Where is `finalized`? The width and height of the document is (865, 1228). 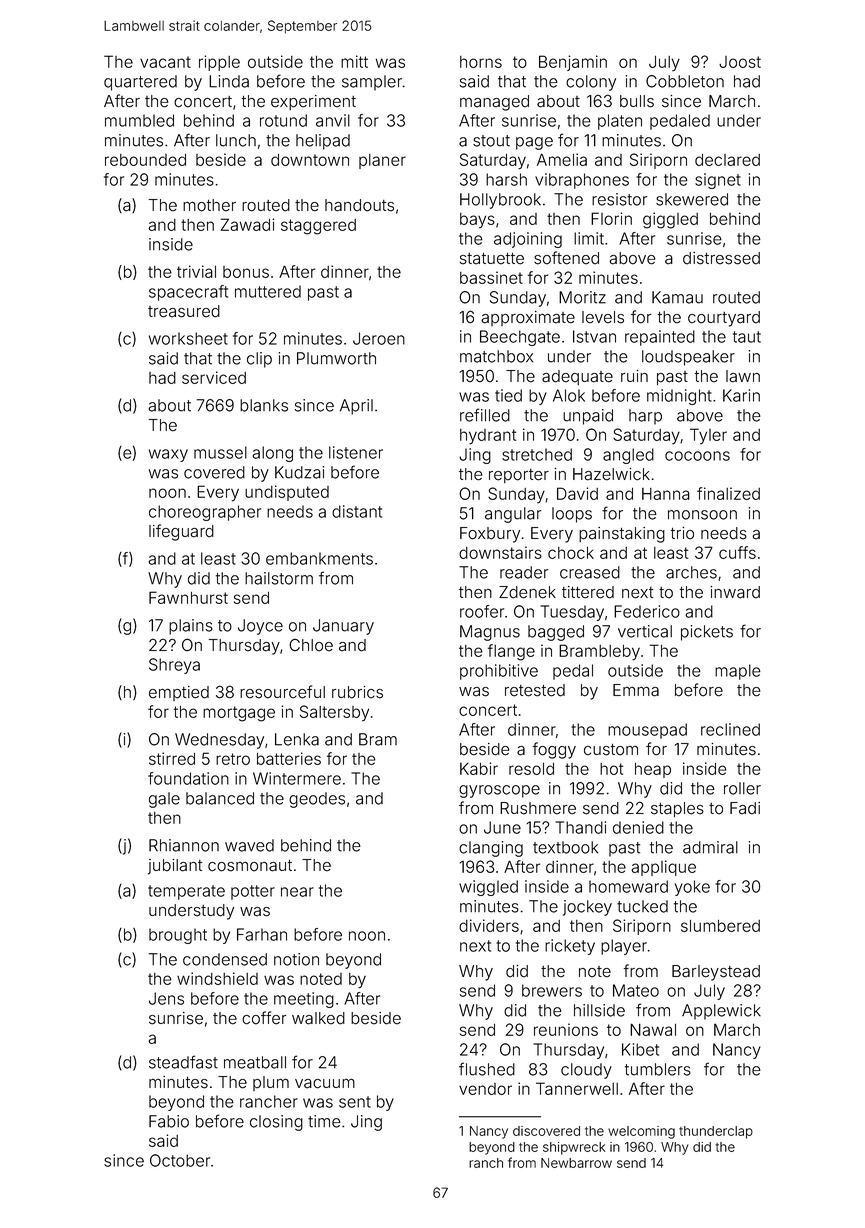 finalized is located at coordinates (728, 493).
